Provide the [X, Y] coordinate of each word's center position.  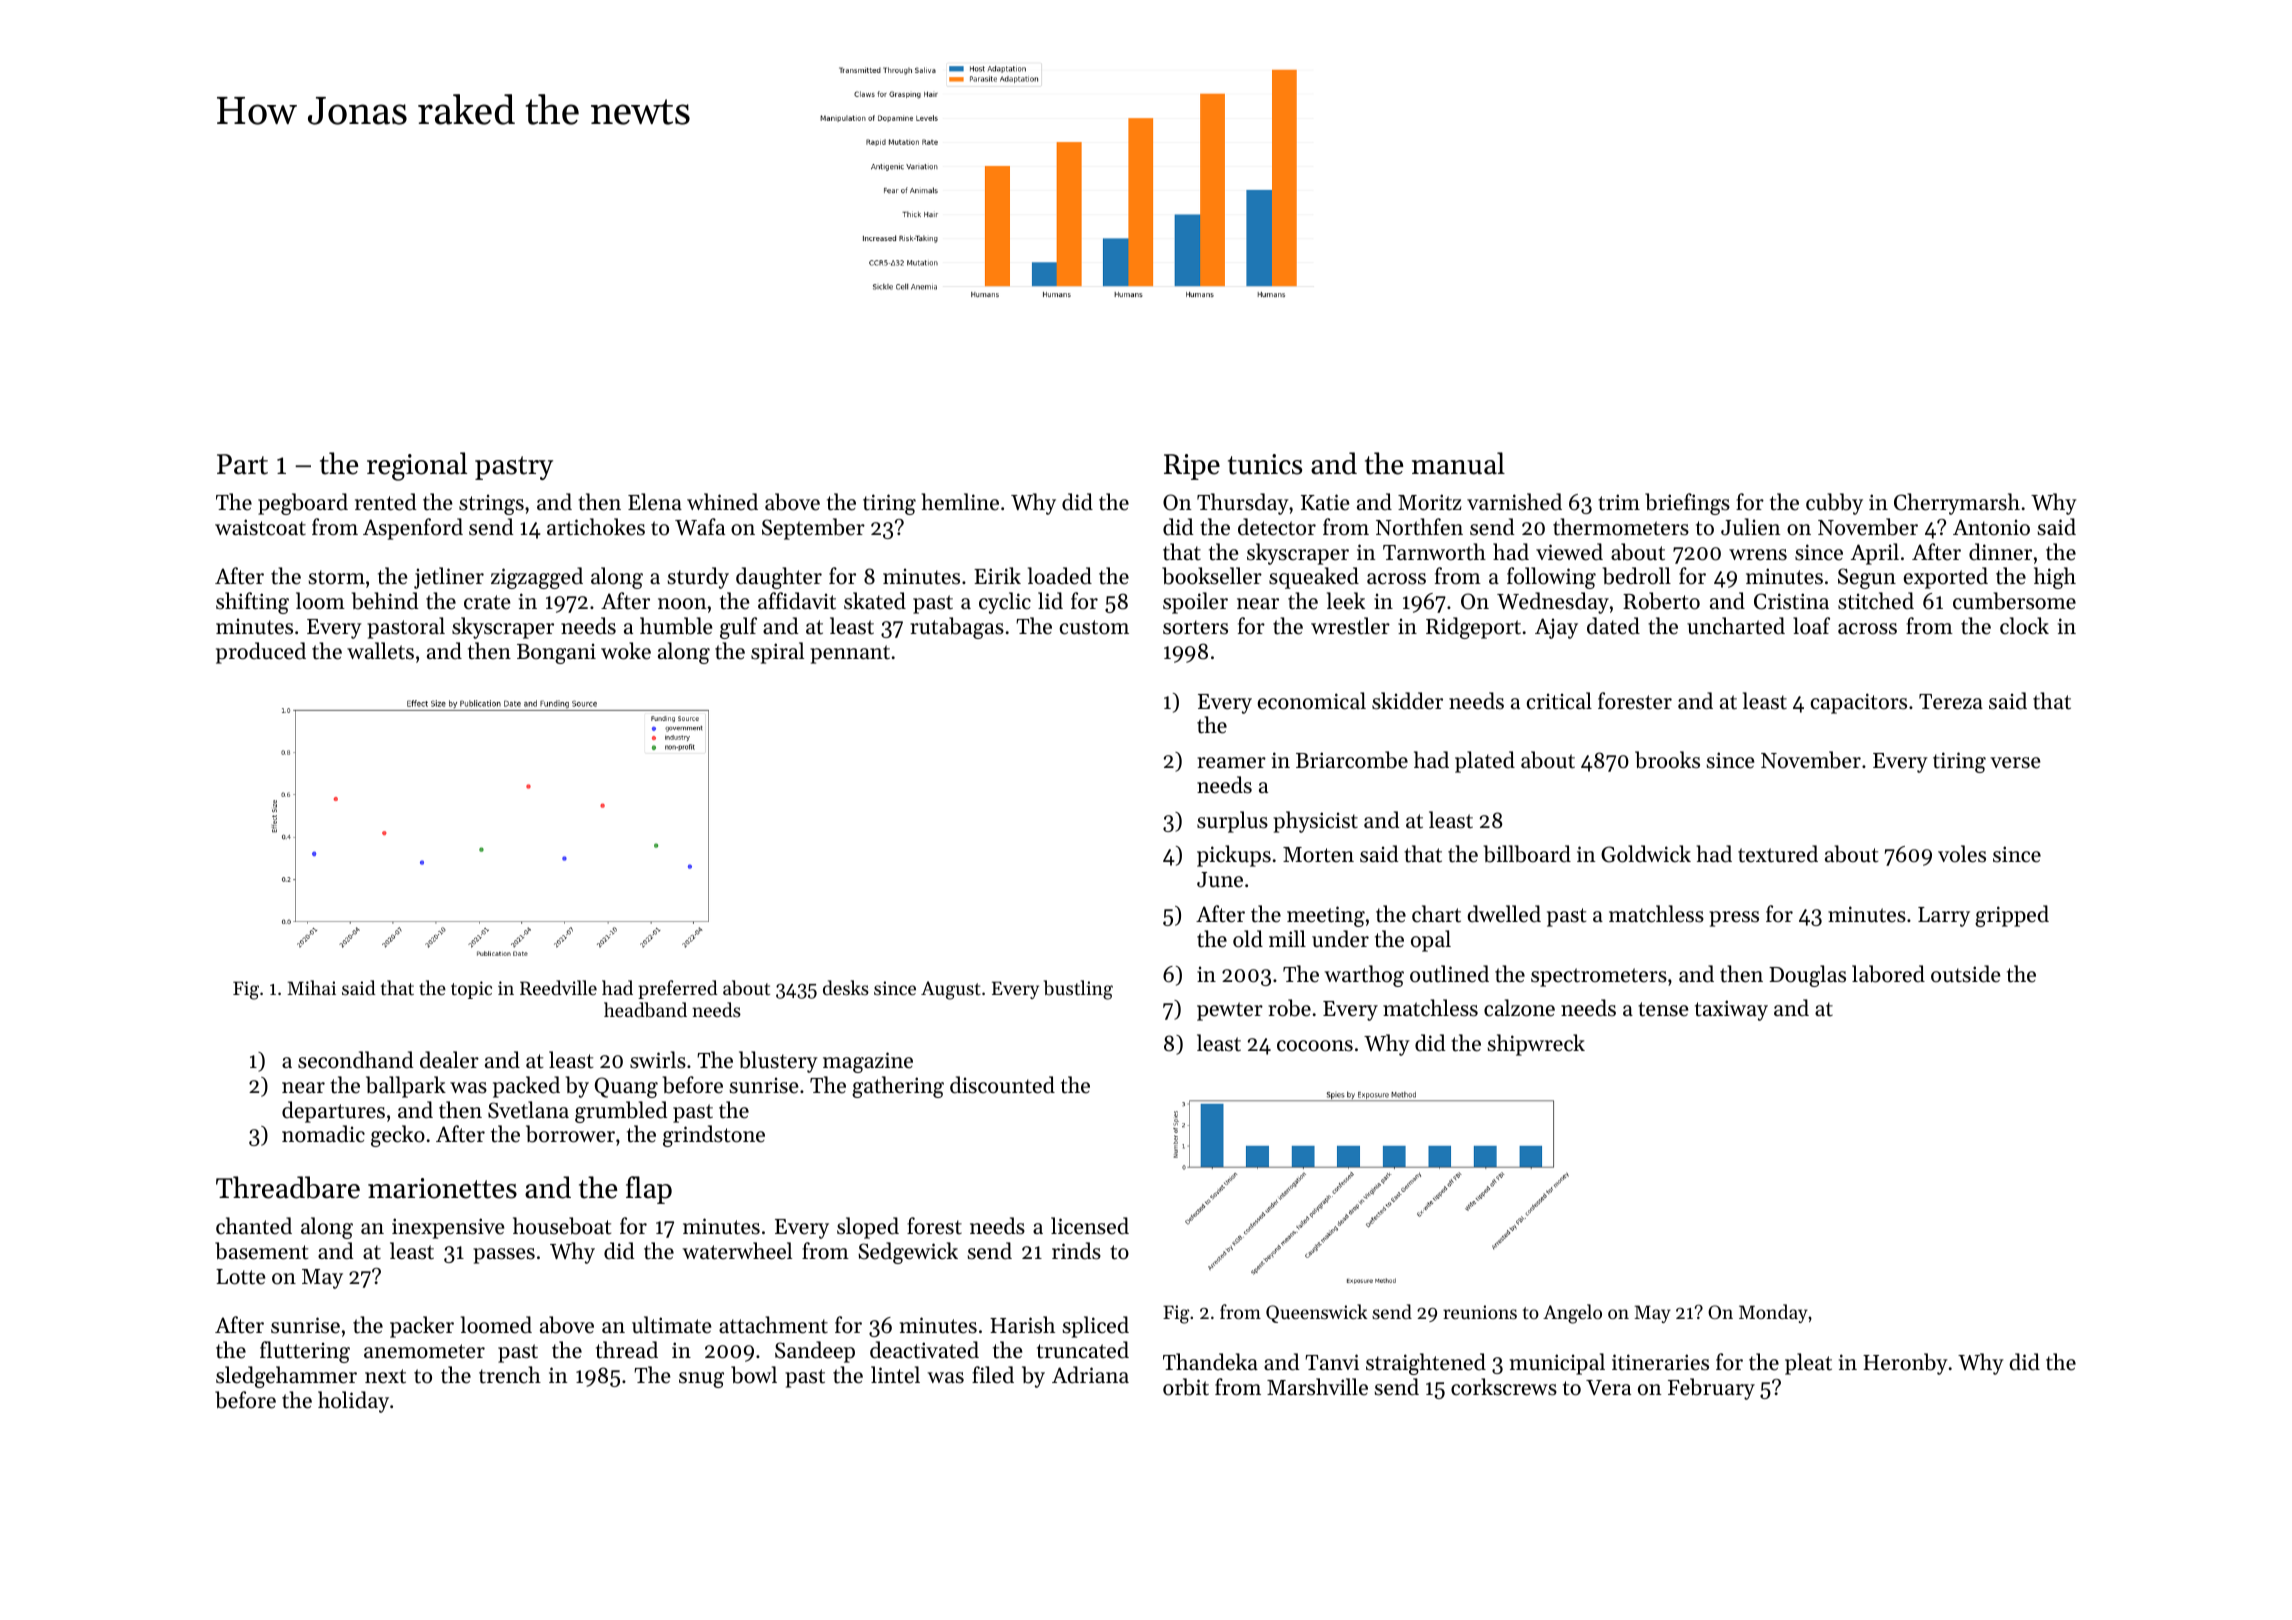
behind [385, 601]
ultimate [672, 1325]
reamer [1231, 763]
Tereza [1951, 702]
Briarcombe [1352, 760]
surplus [1232, 822]
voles [1962, 854]
